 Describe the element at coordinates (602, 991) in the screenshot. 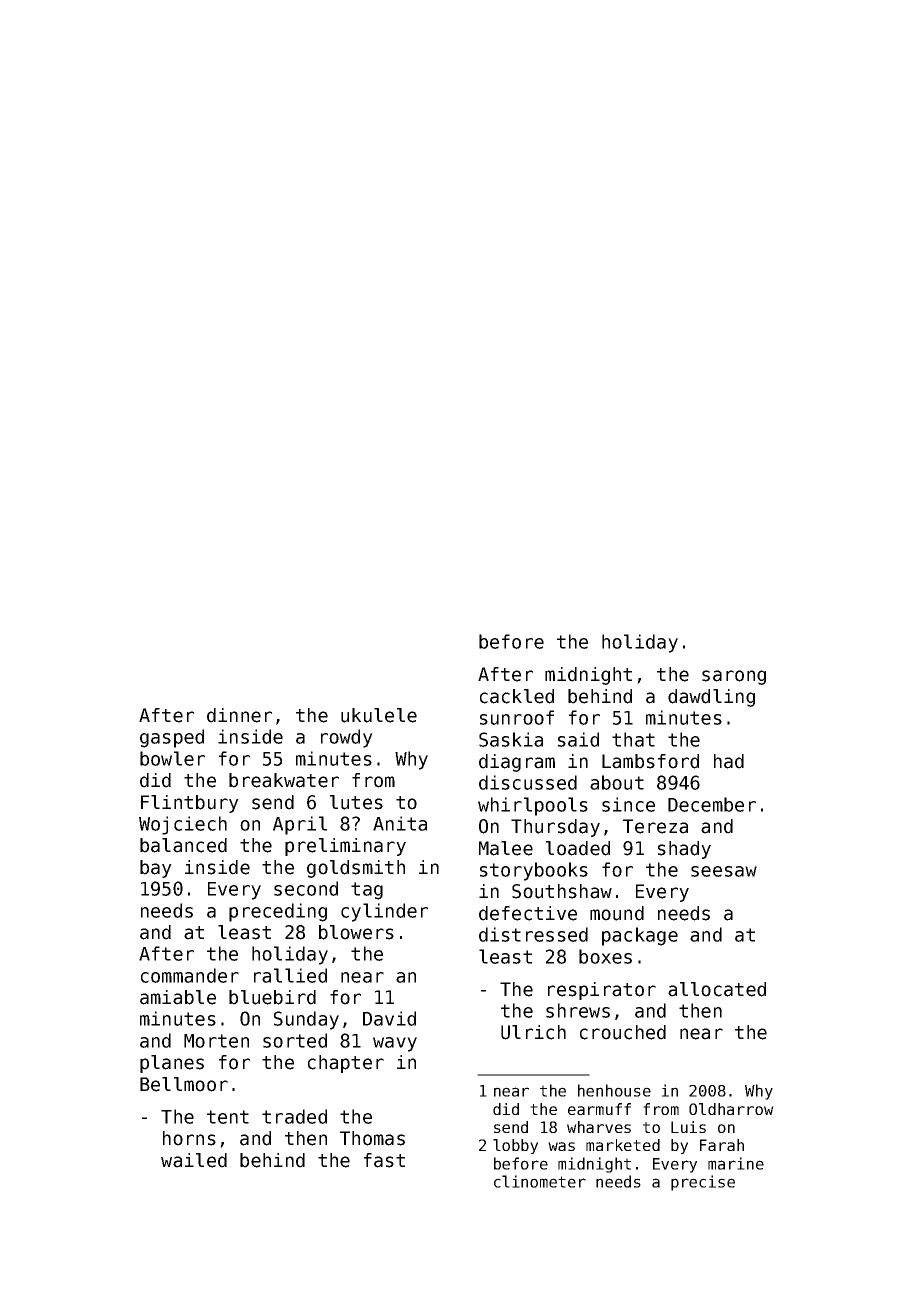

I see `respirator` at that location.
